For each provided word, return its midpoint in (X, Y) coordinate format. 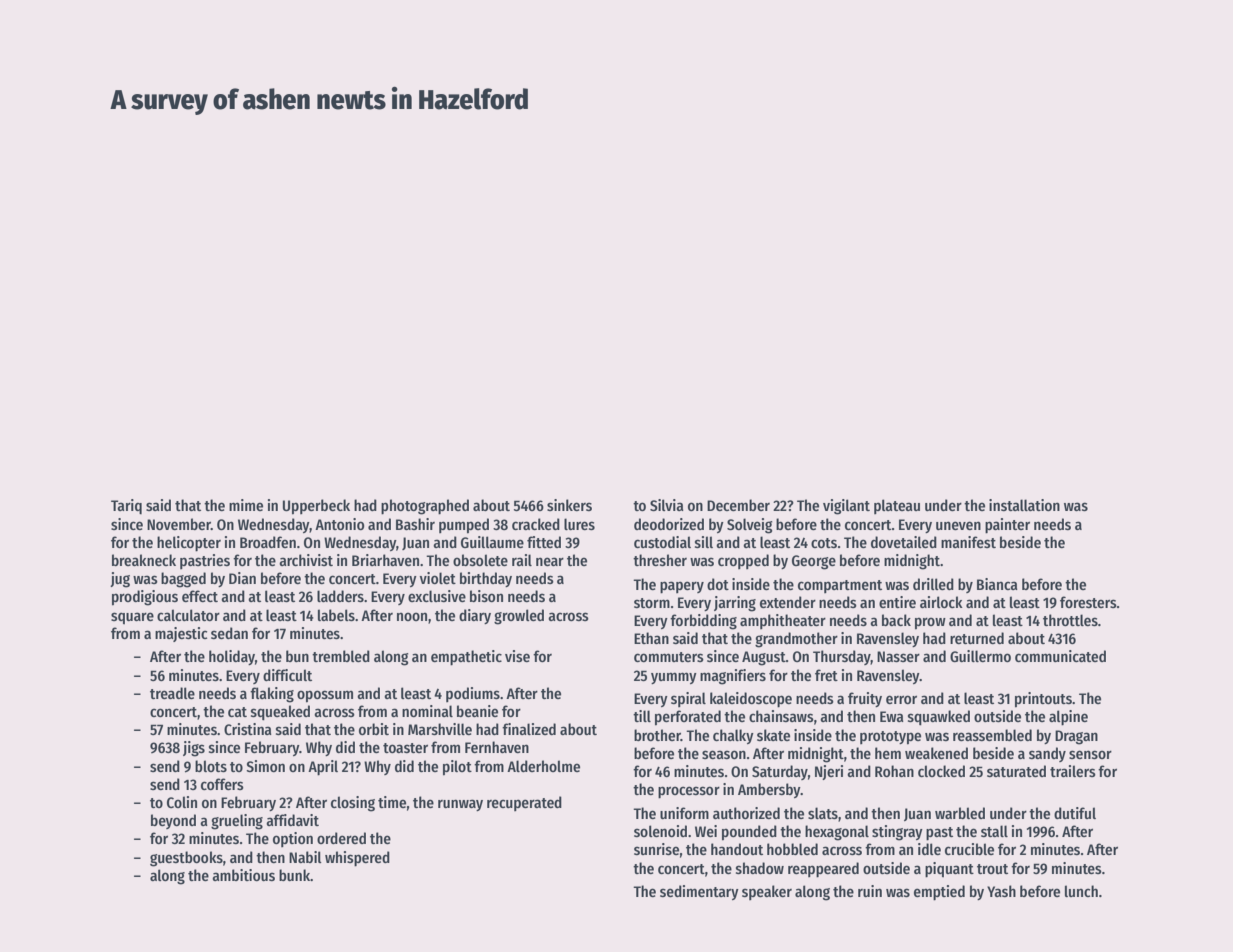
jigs (194, 749)
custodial (662, 542)
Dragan (1076, 737)
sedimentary (699, 892)
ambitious (243, 875)
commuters (669, 657)
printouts (1043, 700)
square (132, 618)
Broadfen (268, 542)
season (724, 754)
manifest (968, 542)
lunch (1081, 891)
